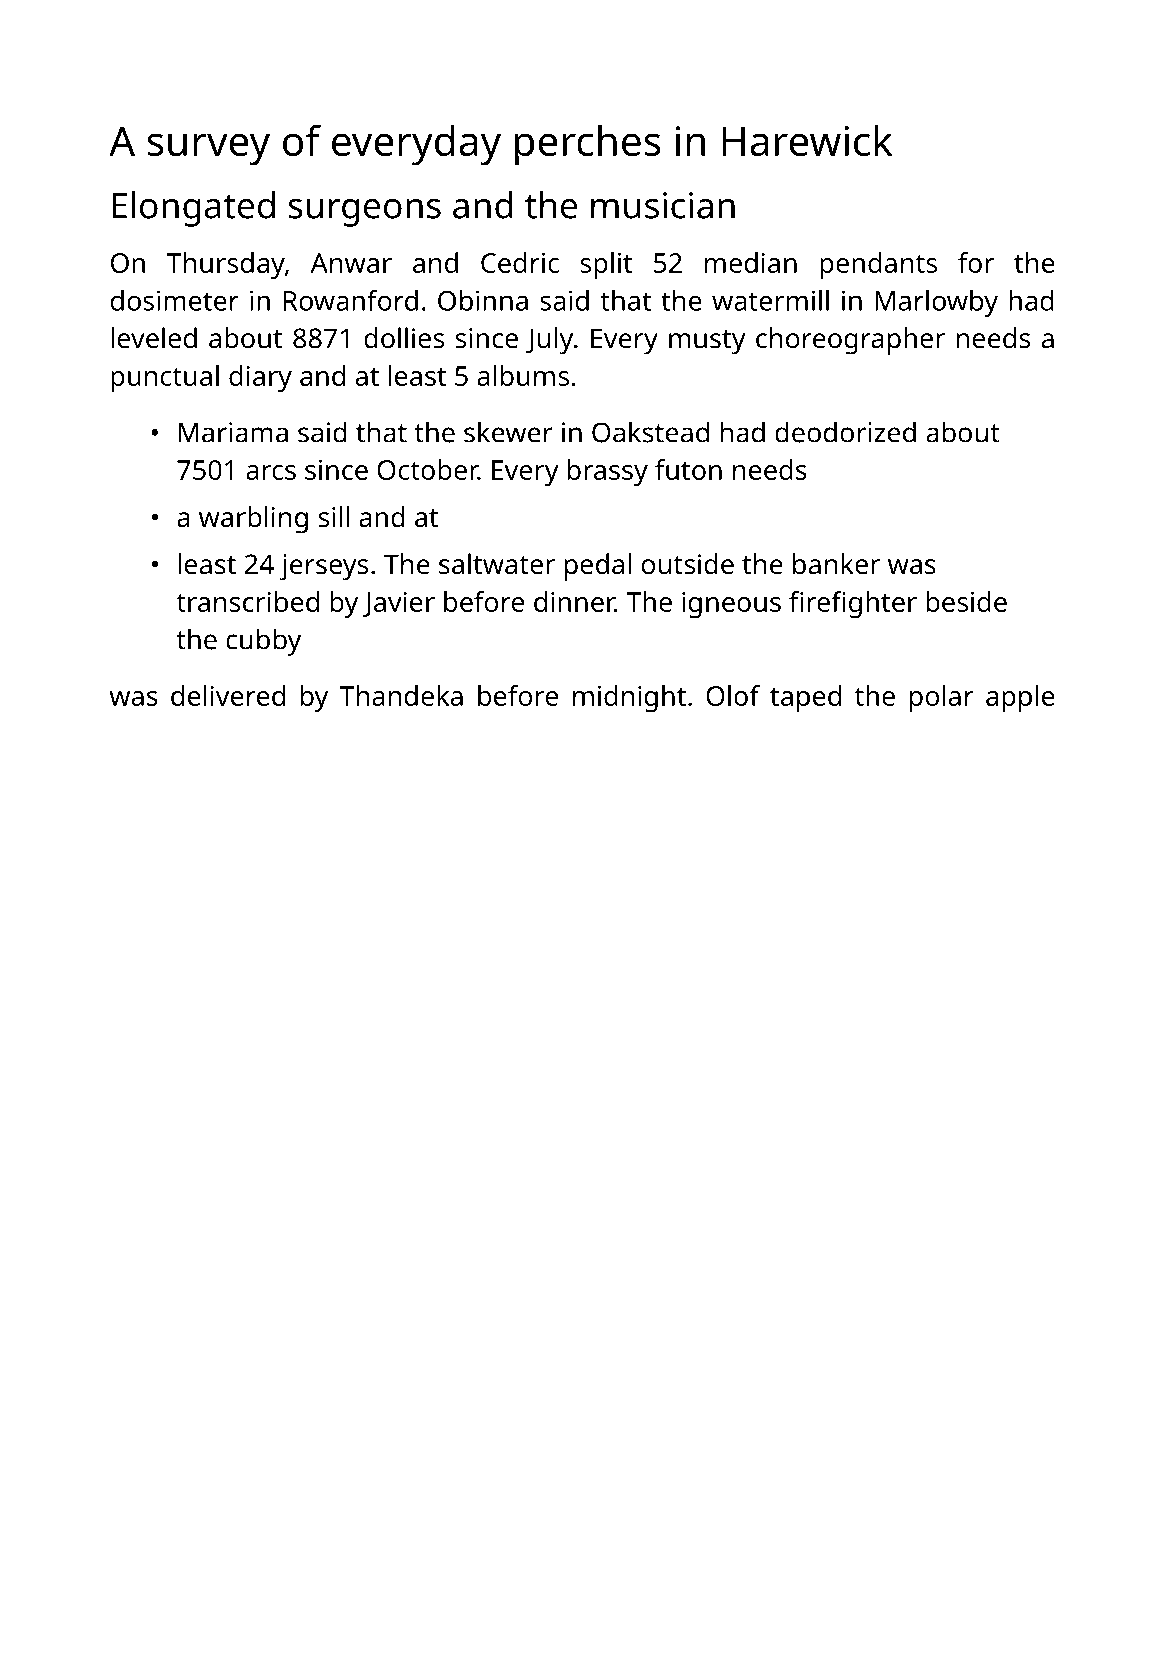 This page has height=1654, width=1165. What do you see at coordinates (688, 469) in the page?
I see `futon` at bounding box center [688, 469].
